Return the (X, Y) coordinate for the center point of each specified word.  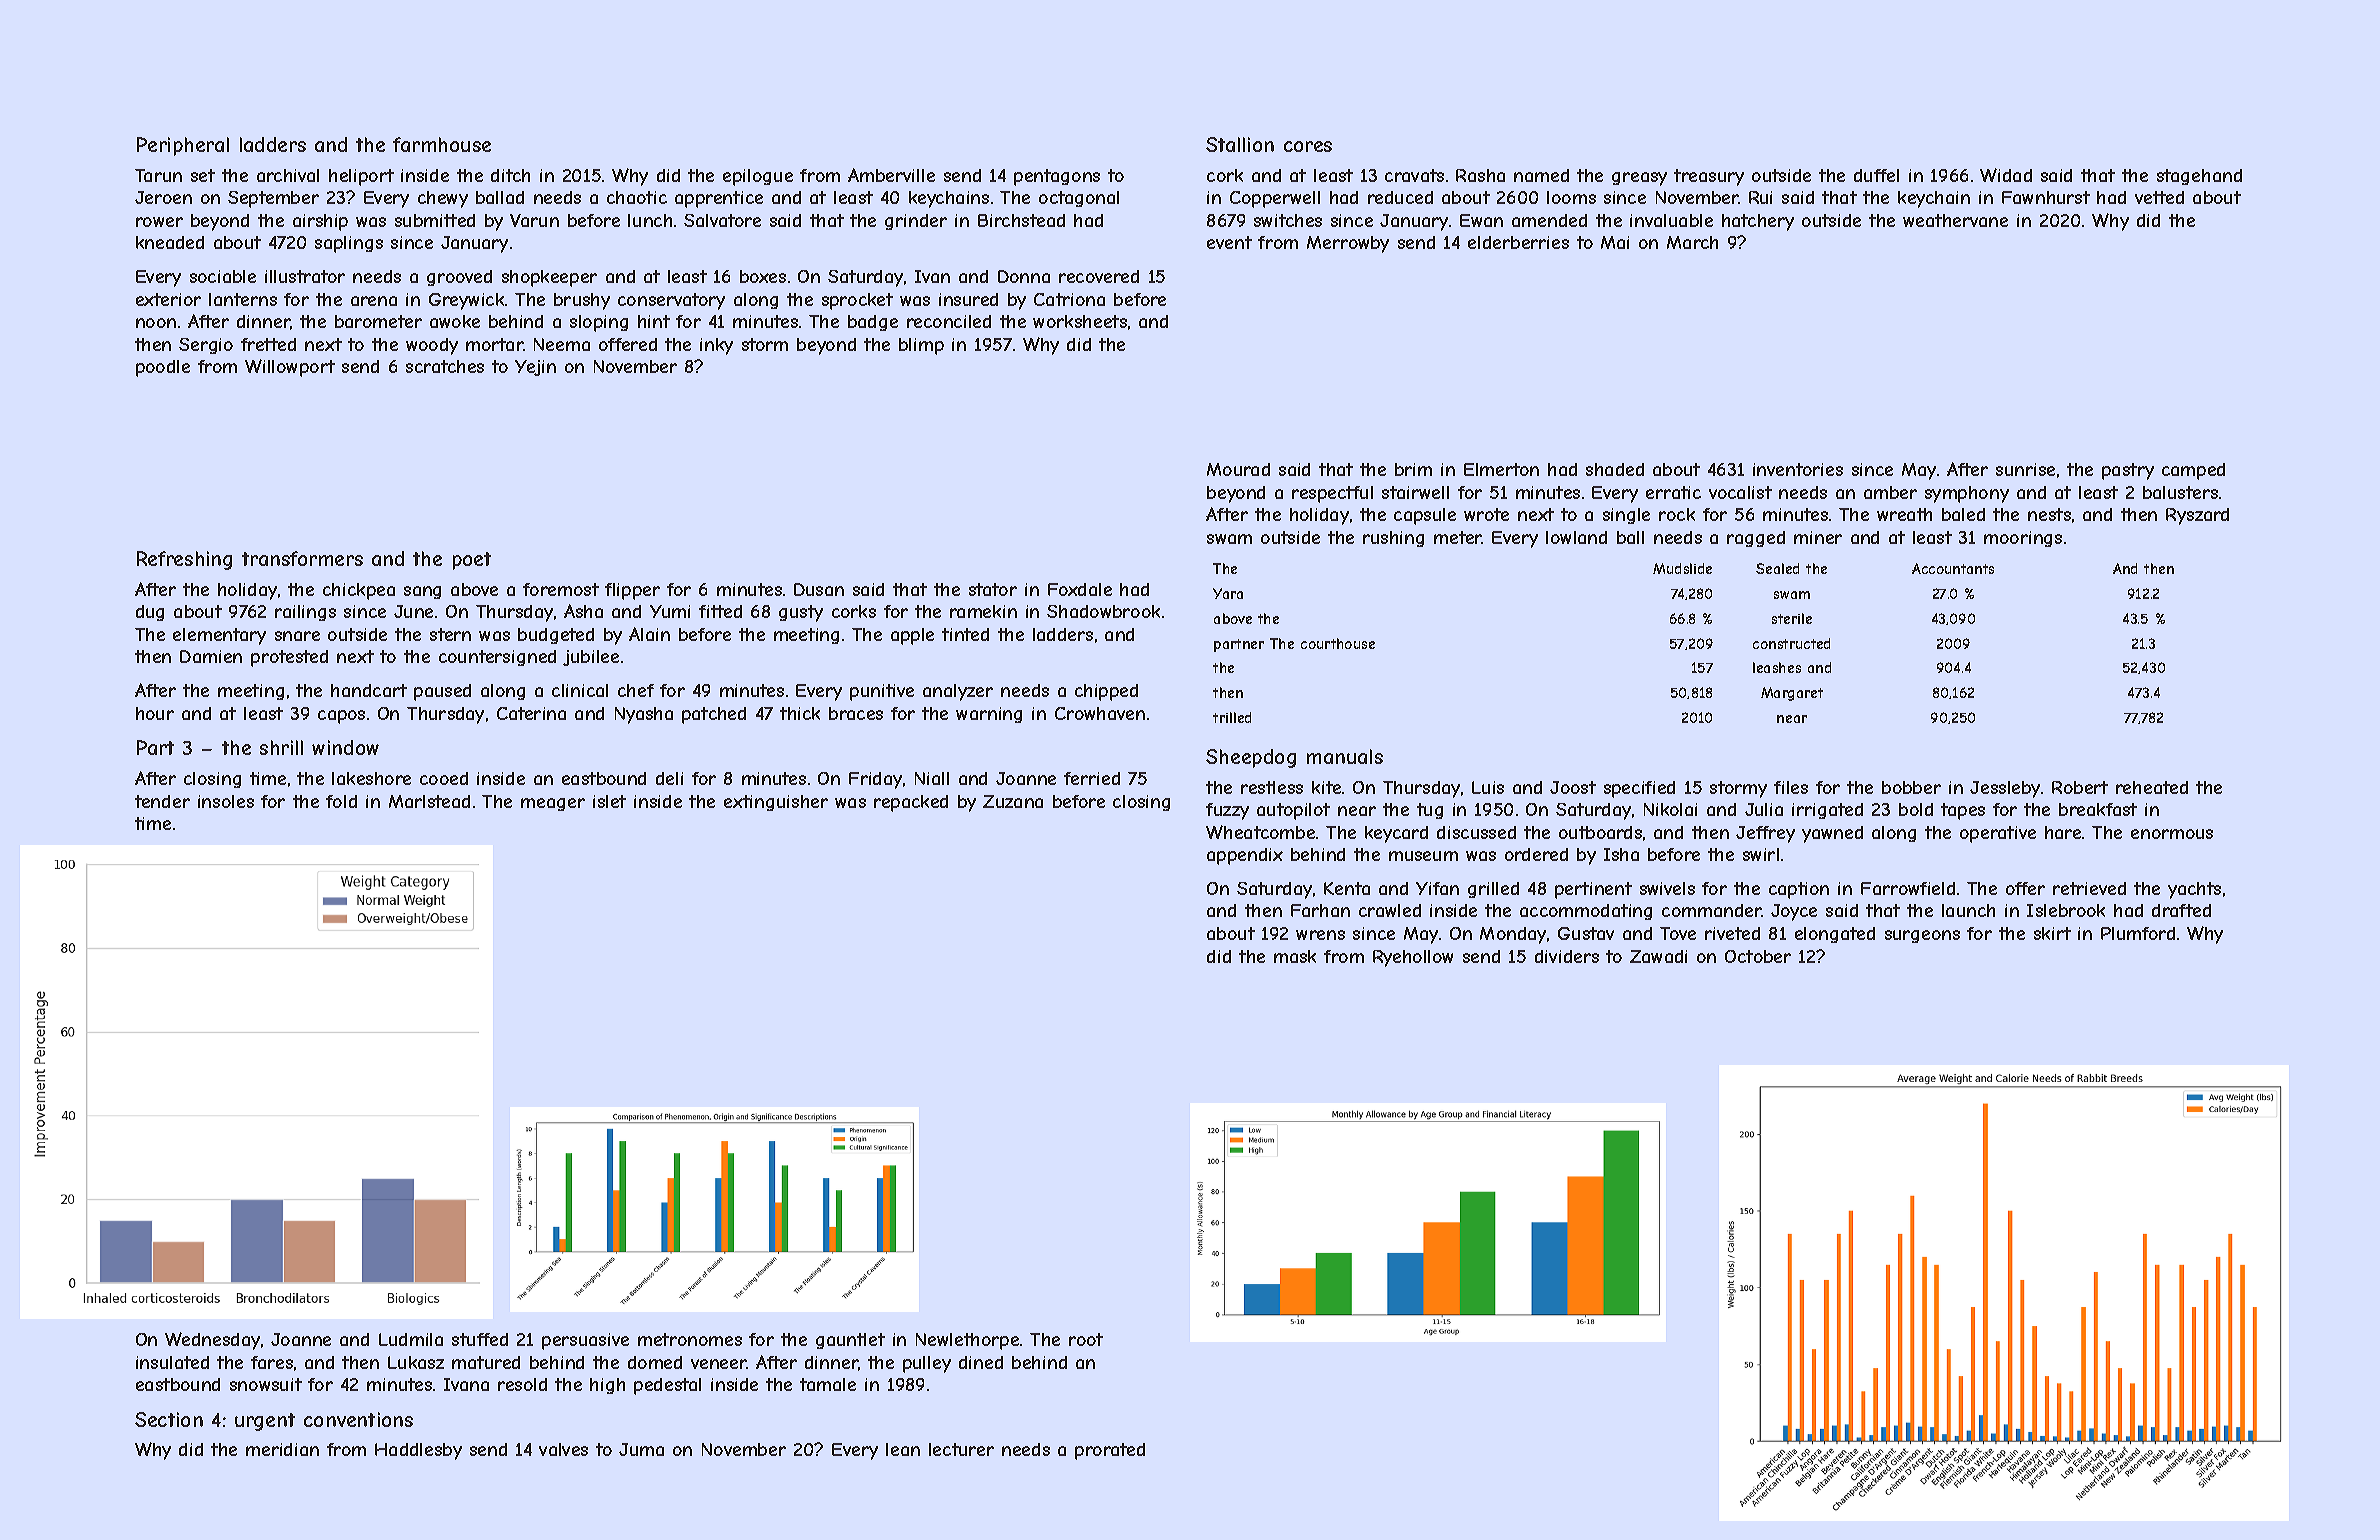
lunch (650, 220)
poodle (163, 368)
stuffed (480, 1339)
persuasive (585, 1341)
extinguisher (776, 803)
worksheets (1080, 321)
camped (2193, 471)
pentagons (1057, 177)
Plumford (2138, 933)
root (1086, 1339)
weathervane (1955, 220)
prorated (1110, 1451)
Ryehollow (1413, 958)
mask (1295, 956)
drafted (2181, 910)
